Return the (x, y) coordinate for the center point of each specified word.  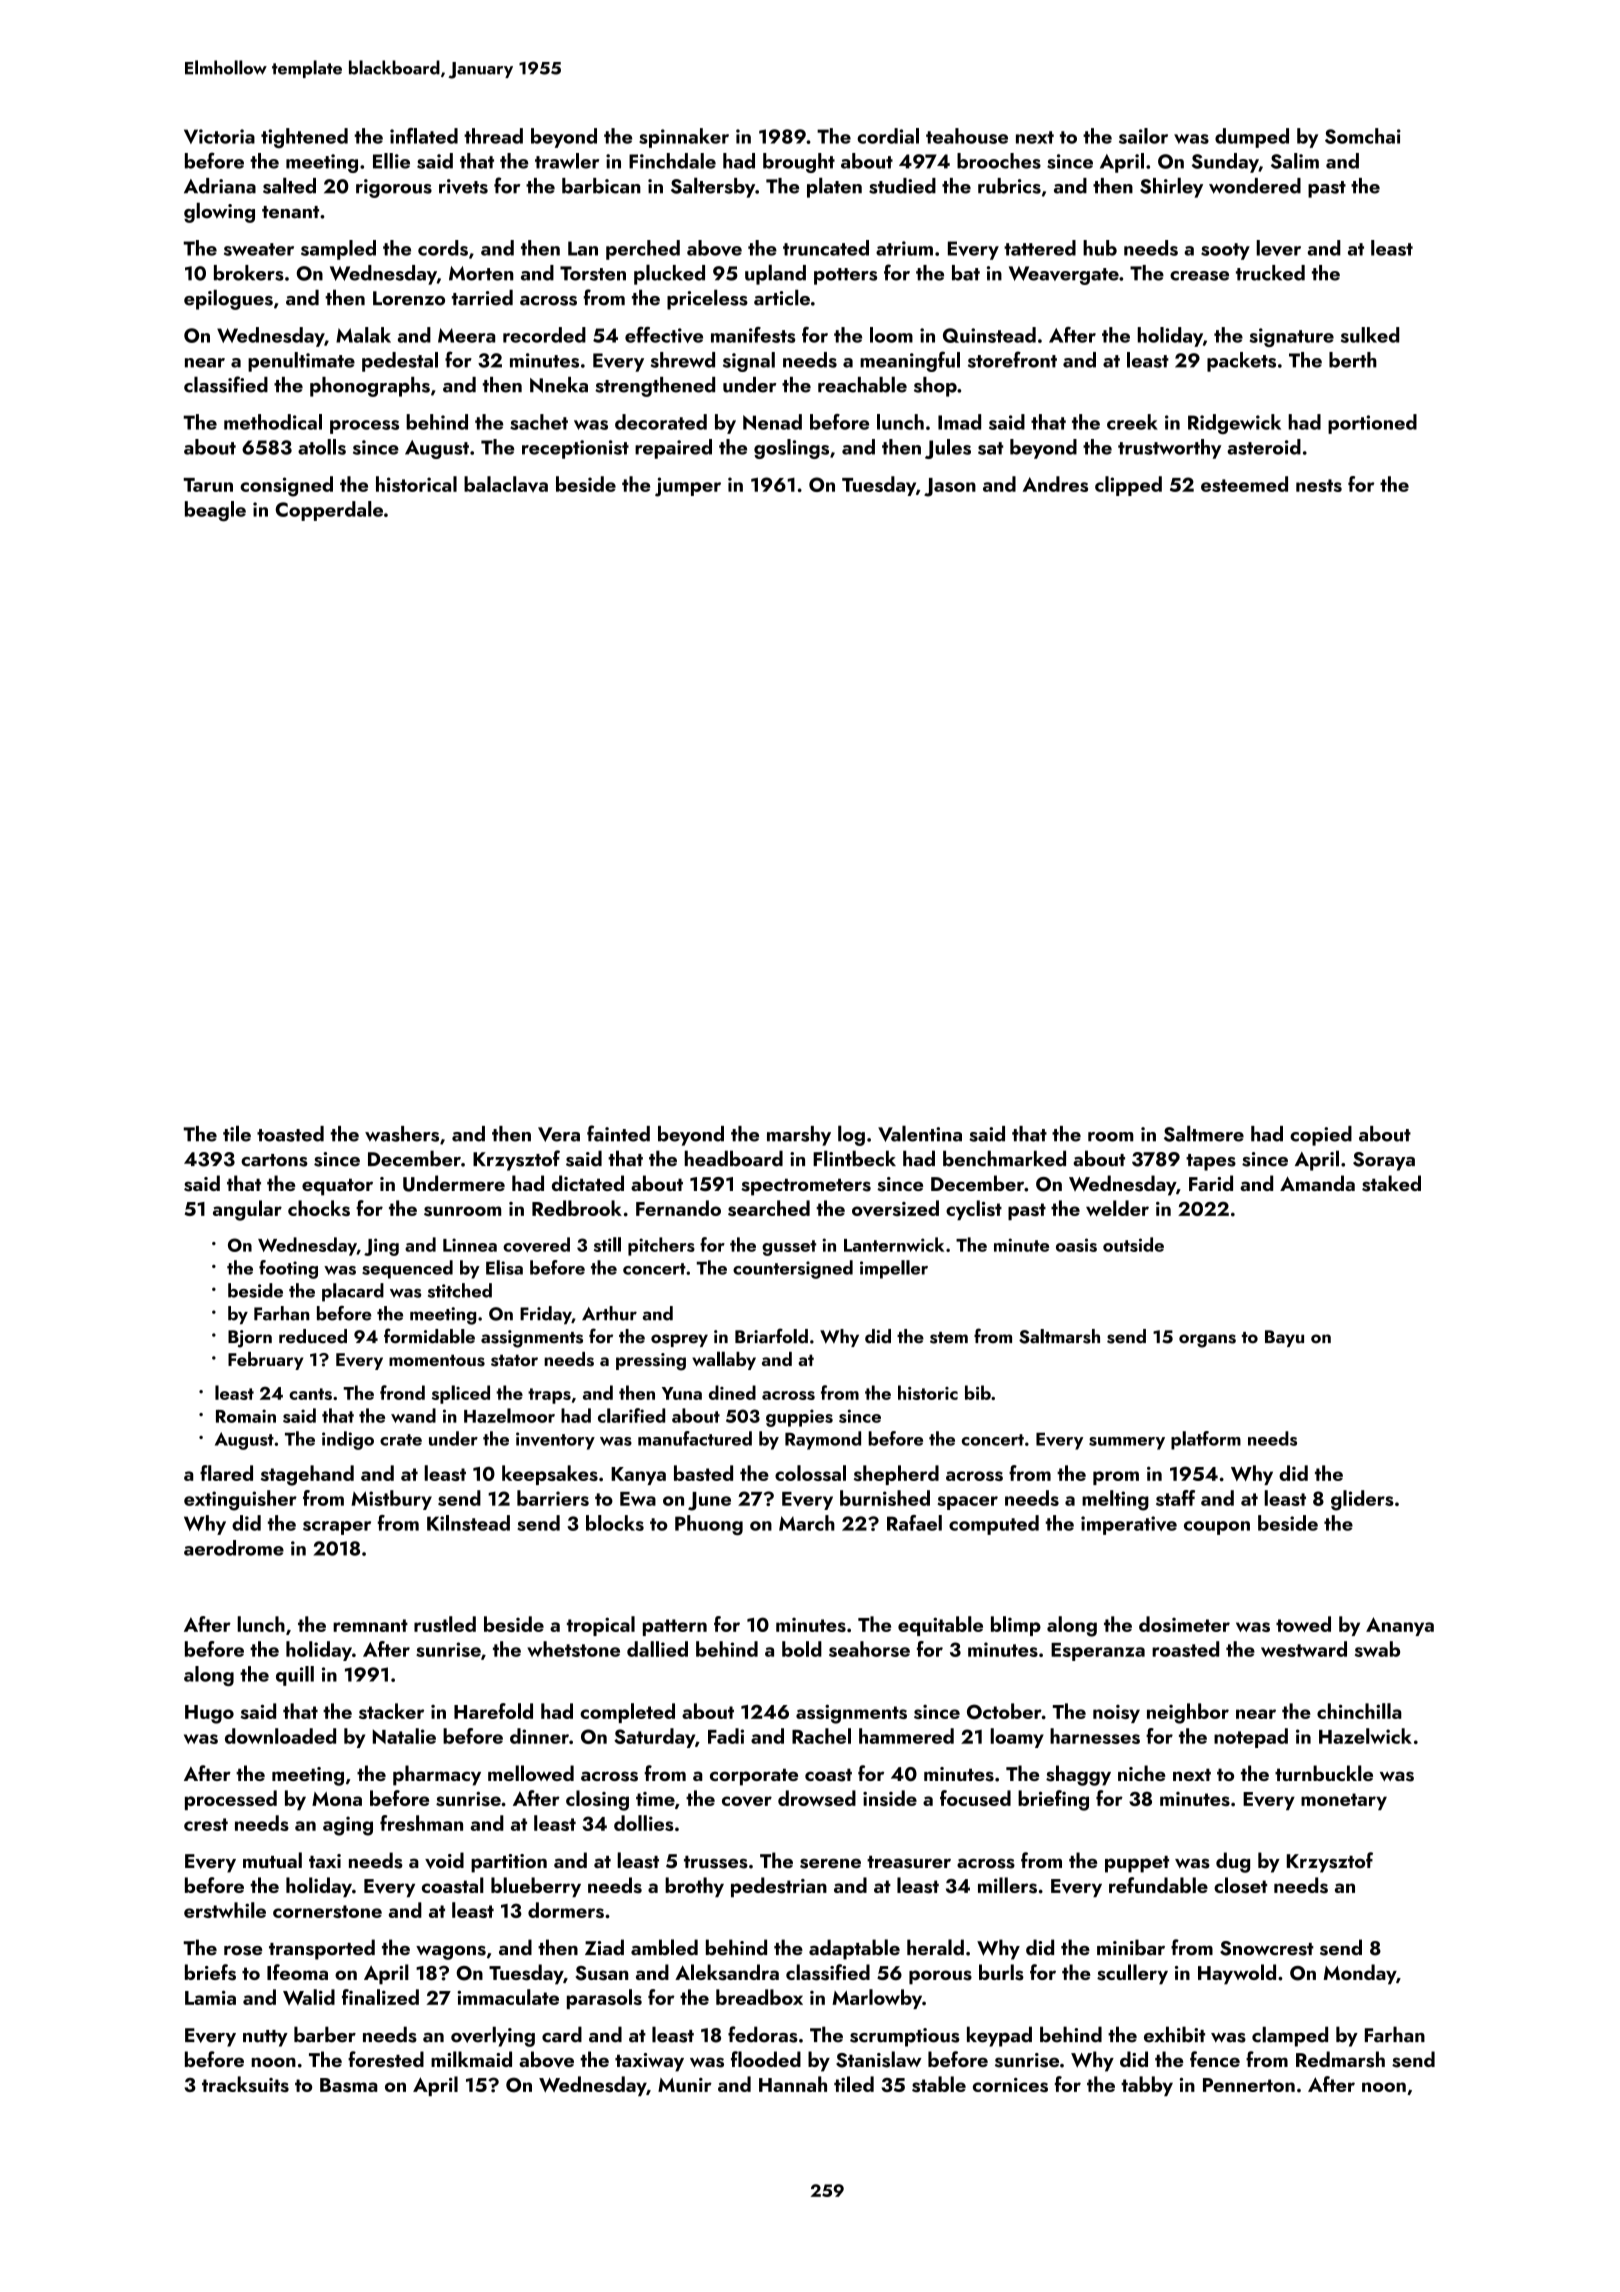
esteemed (1244, 484)
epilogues (228, 299)
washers (402, 1134)
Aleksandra (727, 1972)
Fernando (678, 1208)
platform (1206, 1440)
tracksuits (245, 2084)
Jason (950, 487)
